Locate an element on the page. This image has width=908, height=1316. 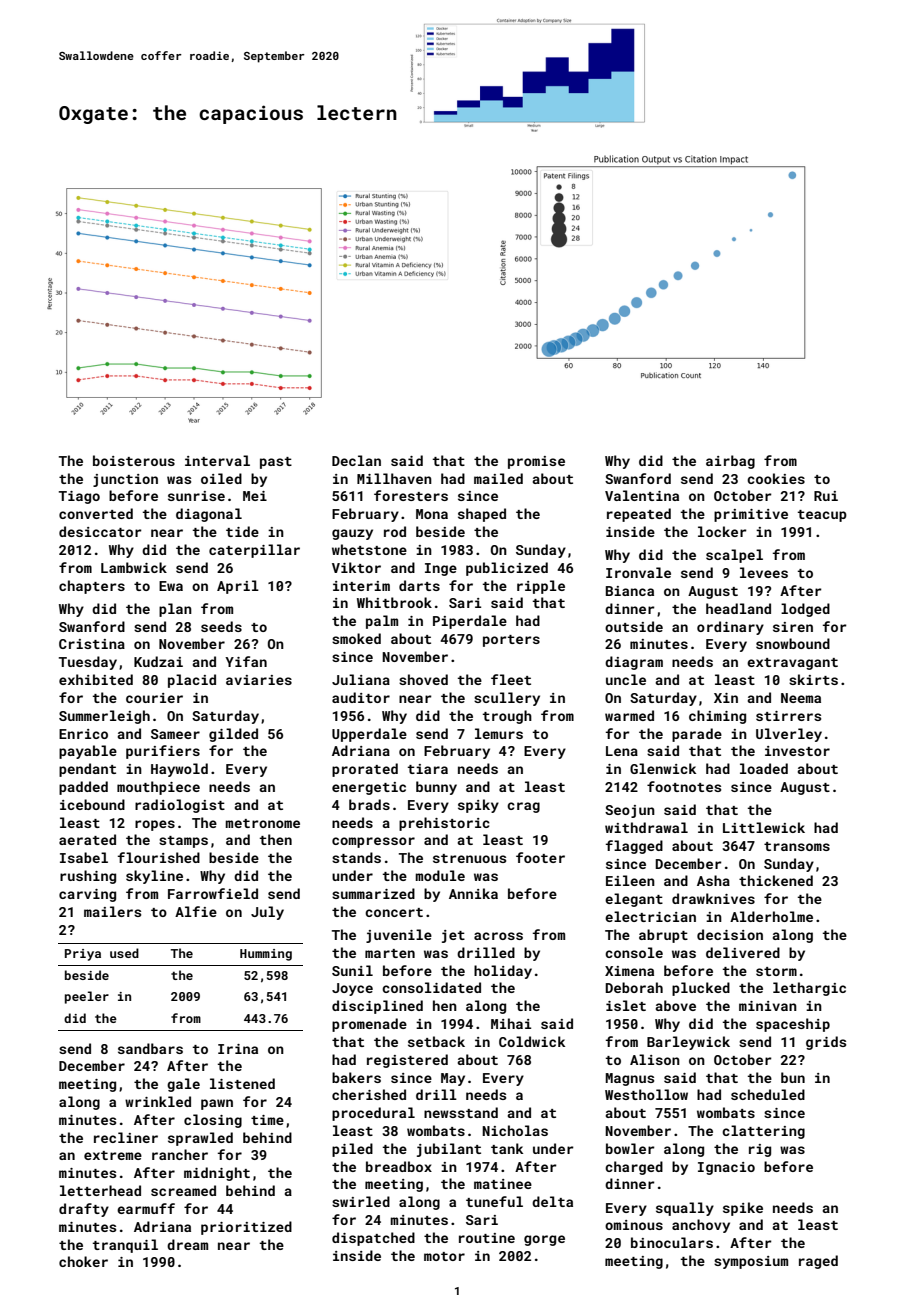
extreme is located at coordinates (113, 1155).
